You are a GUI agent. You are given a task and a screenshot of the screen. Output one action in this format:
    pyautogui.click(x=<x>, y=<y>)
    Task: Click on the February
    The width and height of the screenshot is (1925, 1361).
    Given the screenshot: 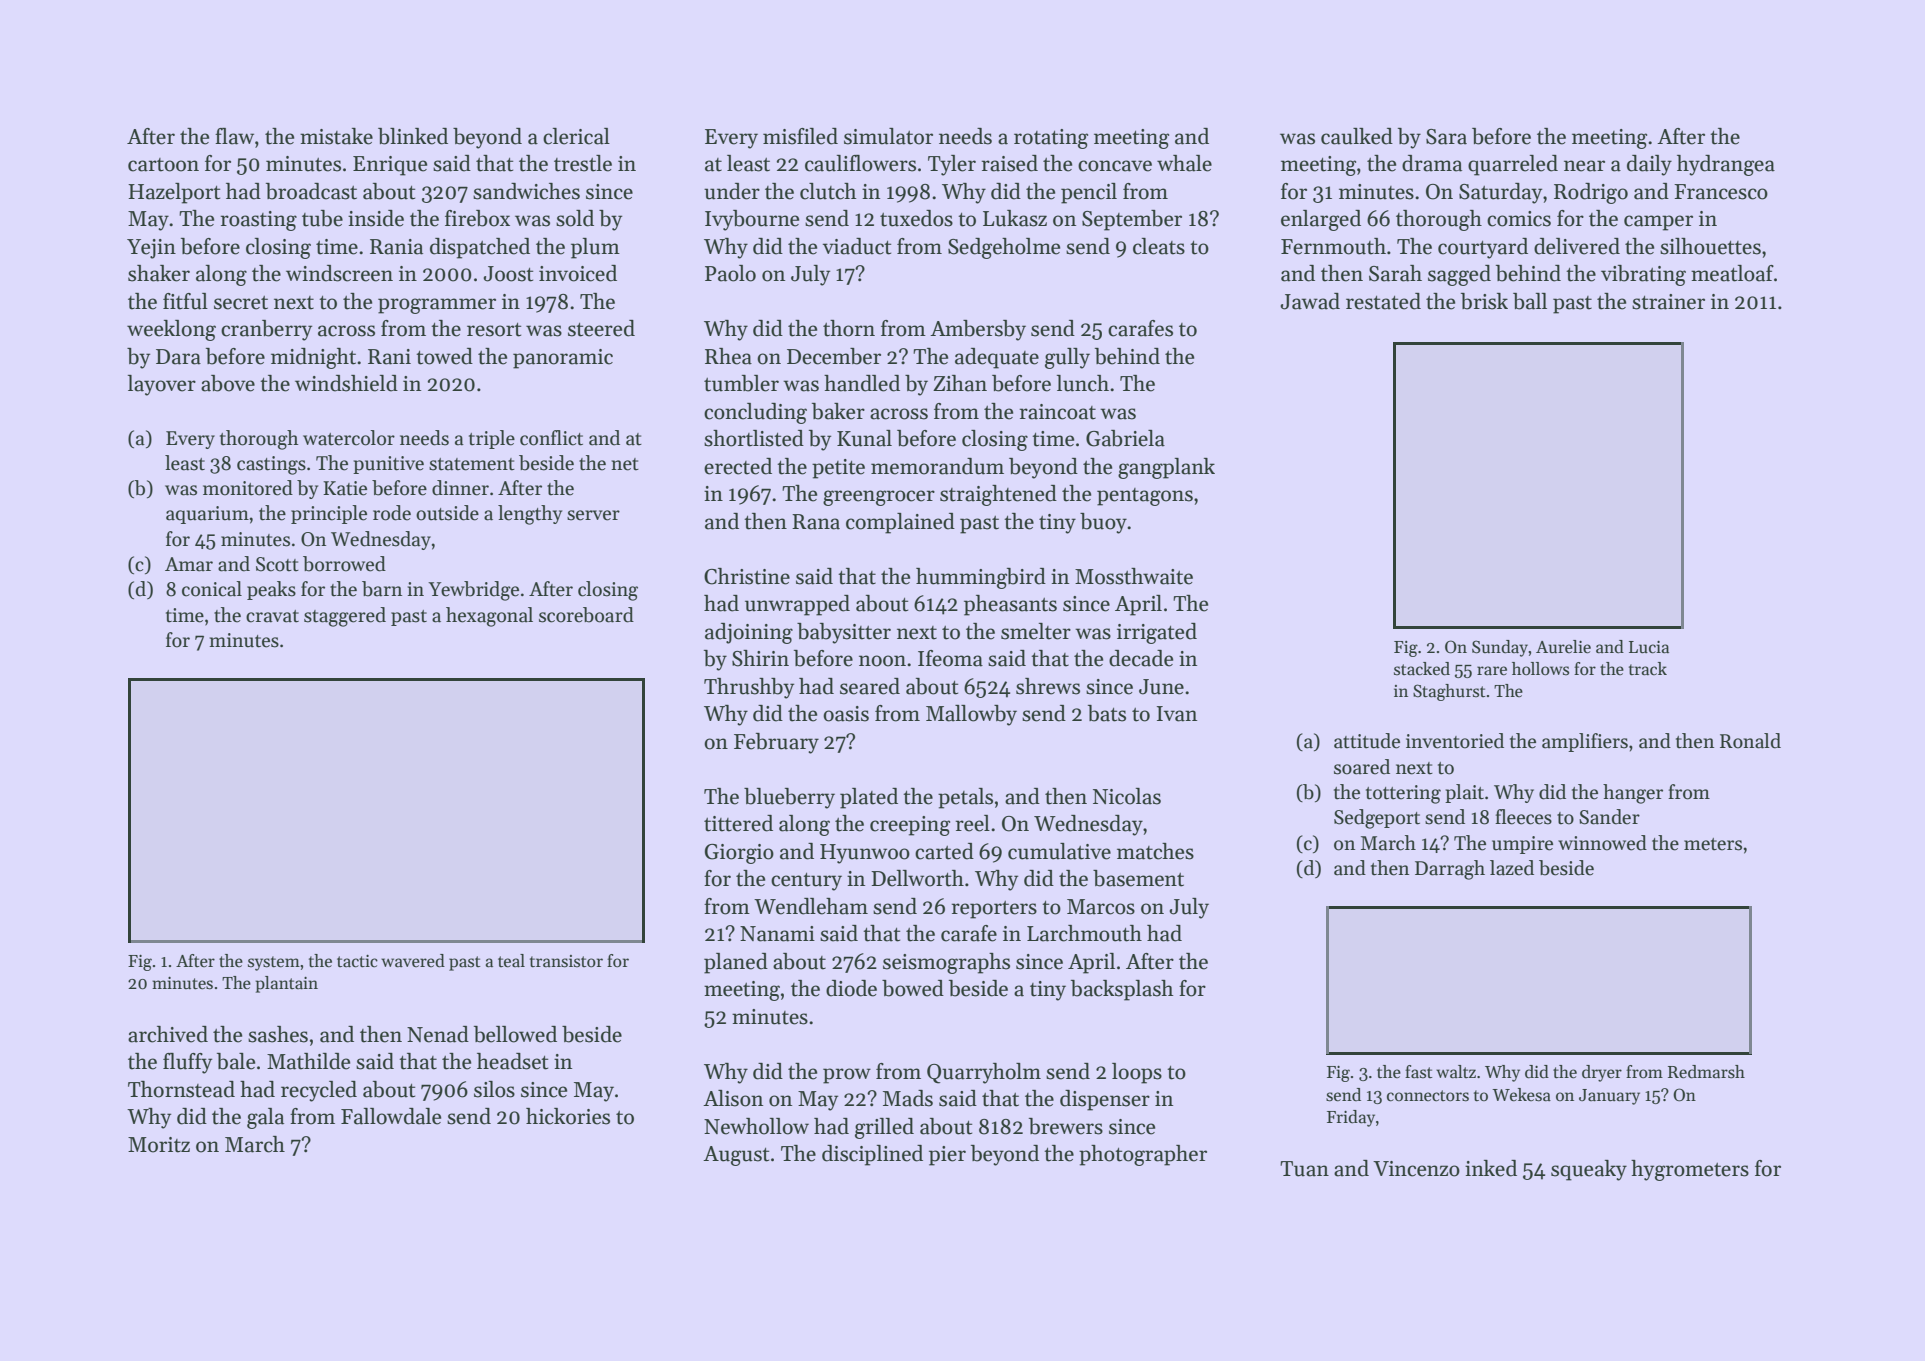 What is the action you would take?
    pyautogui.click(x=776, y=743)
